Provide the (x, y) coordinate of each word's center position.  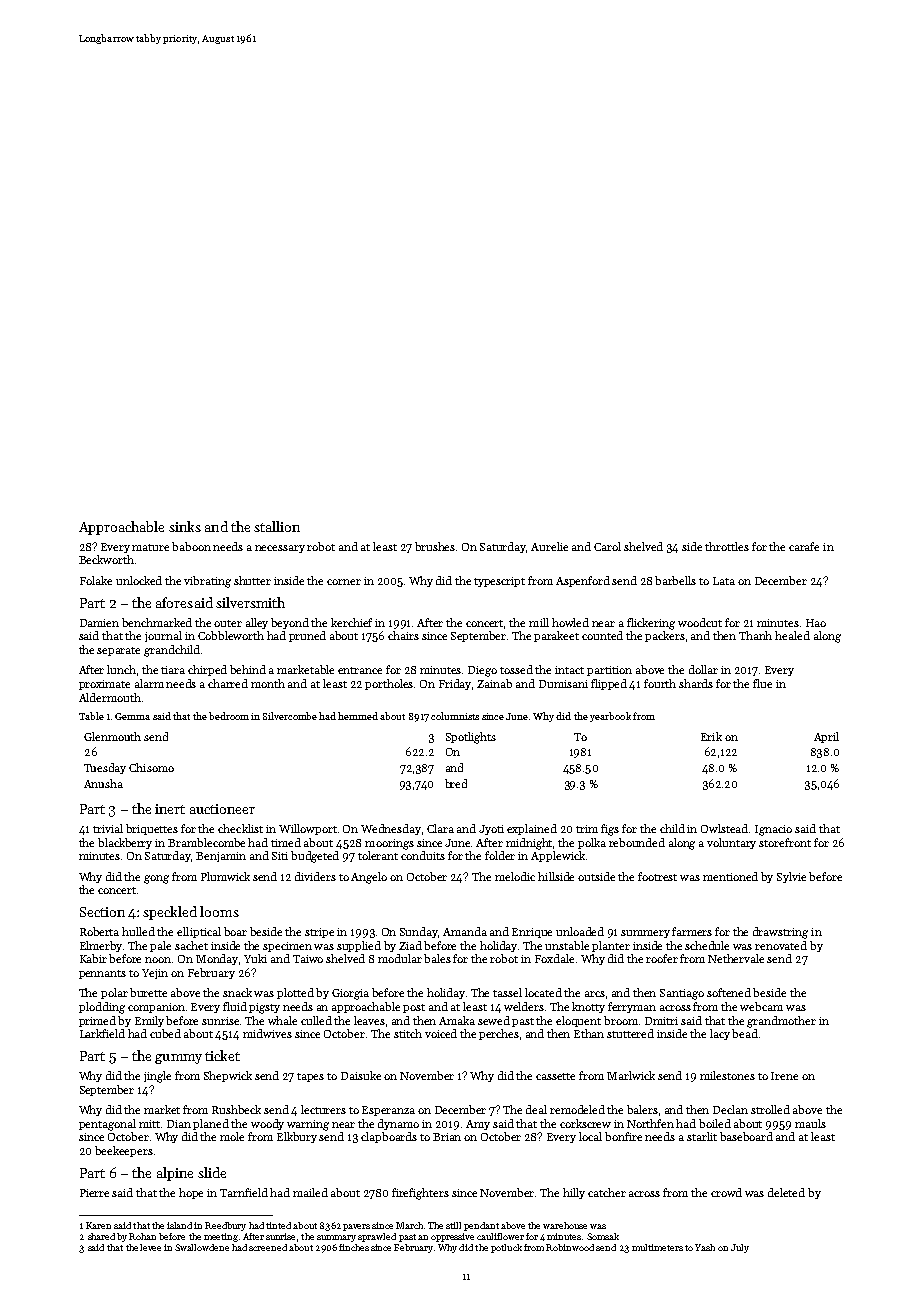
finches (354, 1247)
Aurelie (549, 546)
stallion (277, 526)
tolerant (378, 855)
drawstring (780, 933)
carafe (804, 546)
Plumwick (225, 876)
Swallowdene (202, 1247)
